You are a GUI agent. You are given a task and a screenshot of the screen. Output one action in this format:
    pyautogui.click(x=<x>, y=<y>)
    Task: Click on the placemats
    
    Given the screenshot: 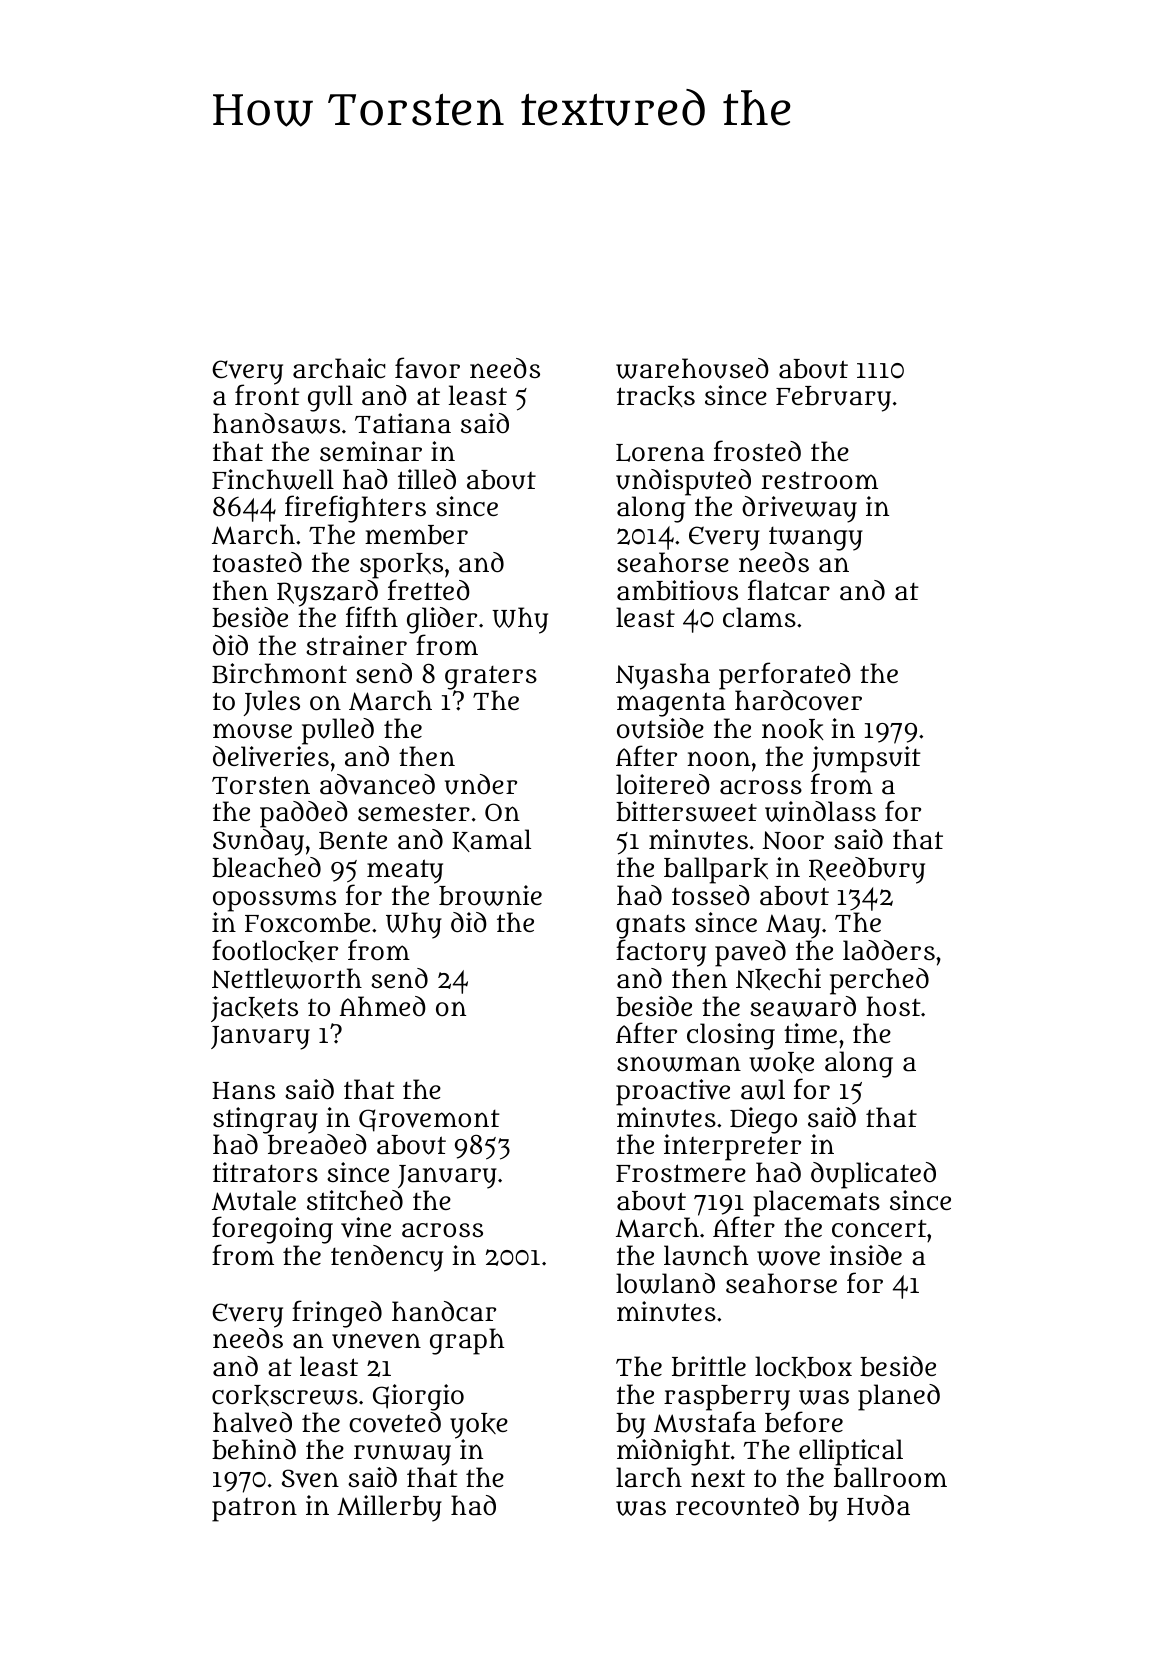 What is the action you would take?
    pyautogui.click(x=816, y=1204)
